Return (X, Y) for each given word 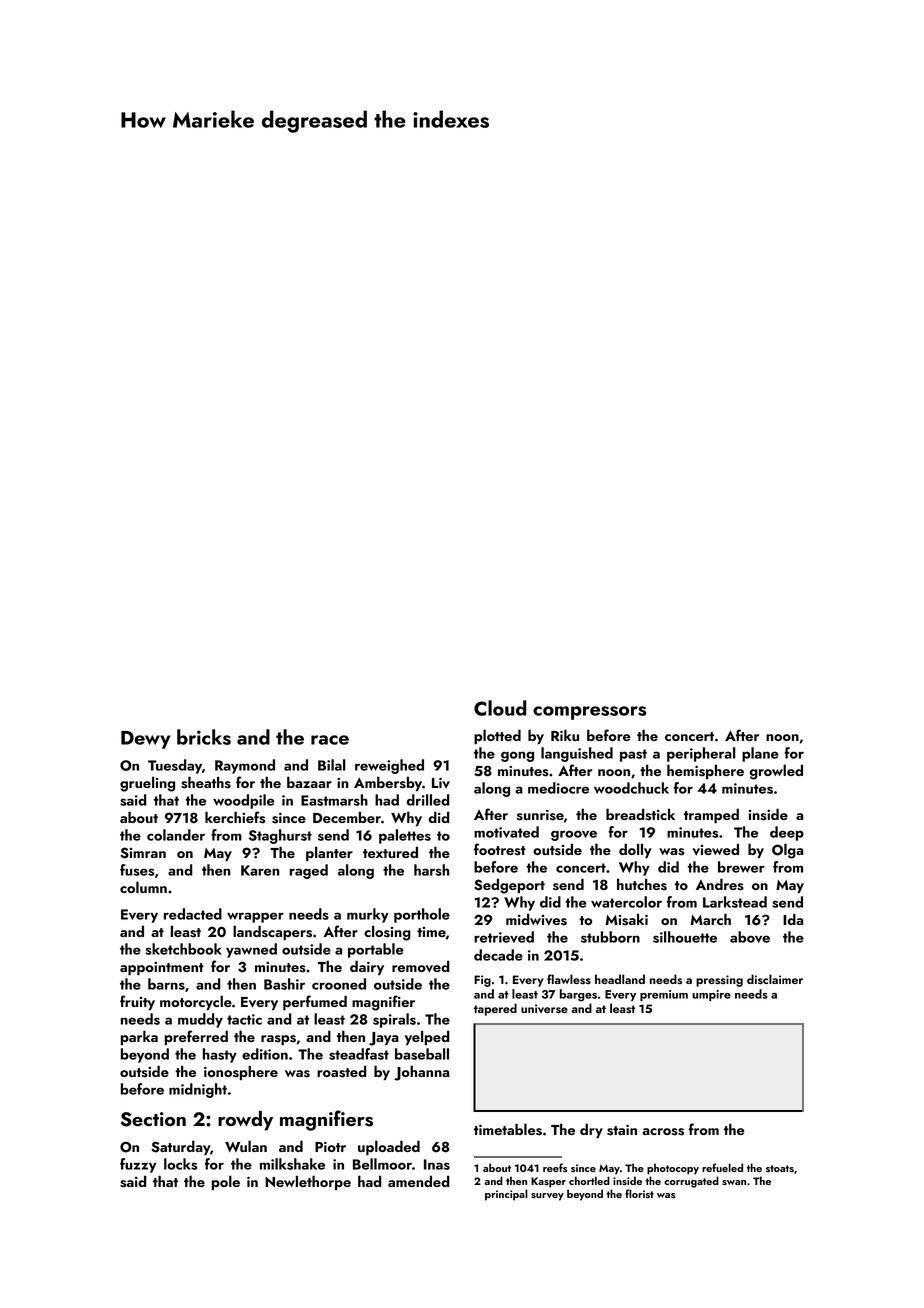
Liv (441, 782)
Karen (260, 870)
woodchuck (631, 788)
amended (418, 1181)
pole (226, 1182)
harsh (431, 870)
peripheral (701, 754)
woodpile (244, 801)
